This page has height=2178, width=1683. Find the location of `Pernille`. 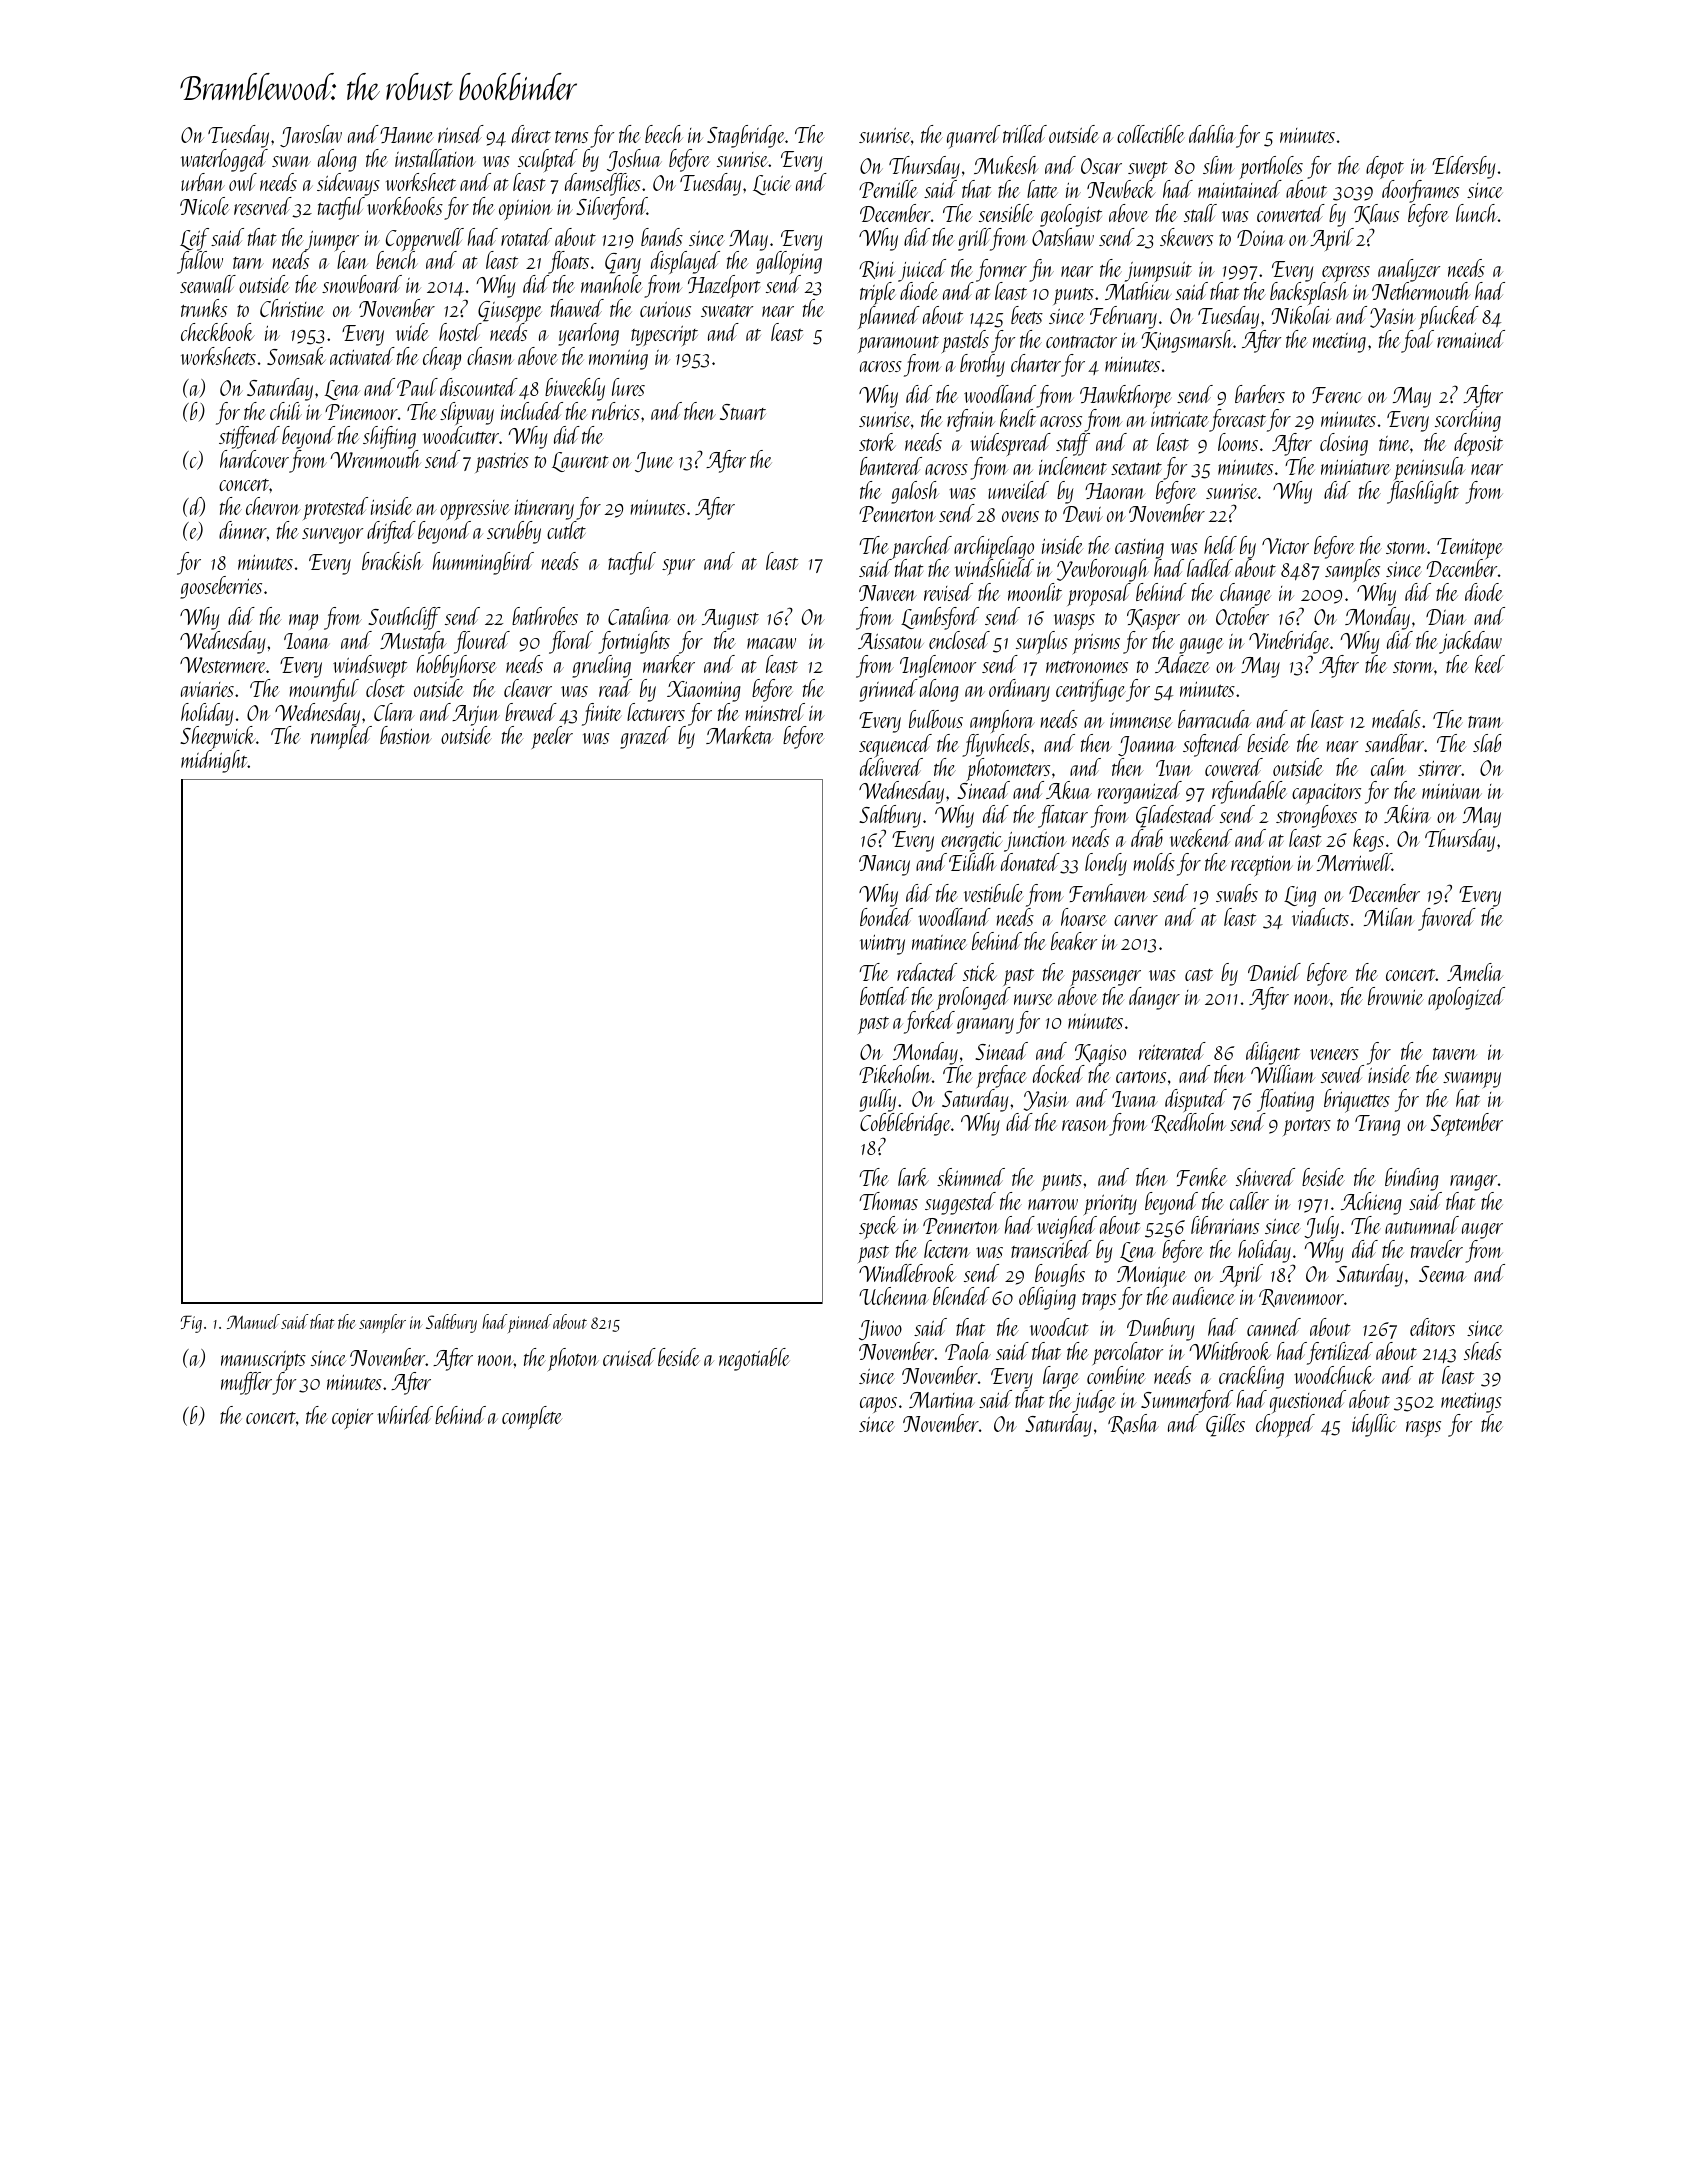

Pernille is located at coordinates (888, 189).
